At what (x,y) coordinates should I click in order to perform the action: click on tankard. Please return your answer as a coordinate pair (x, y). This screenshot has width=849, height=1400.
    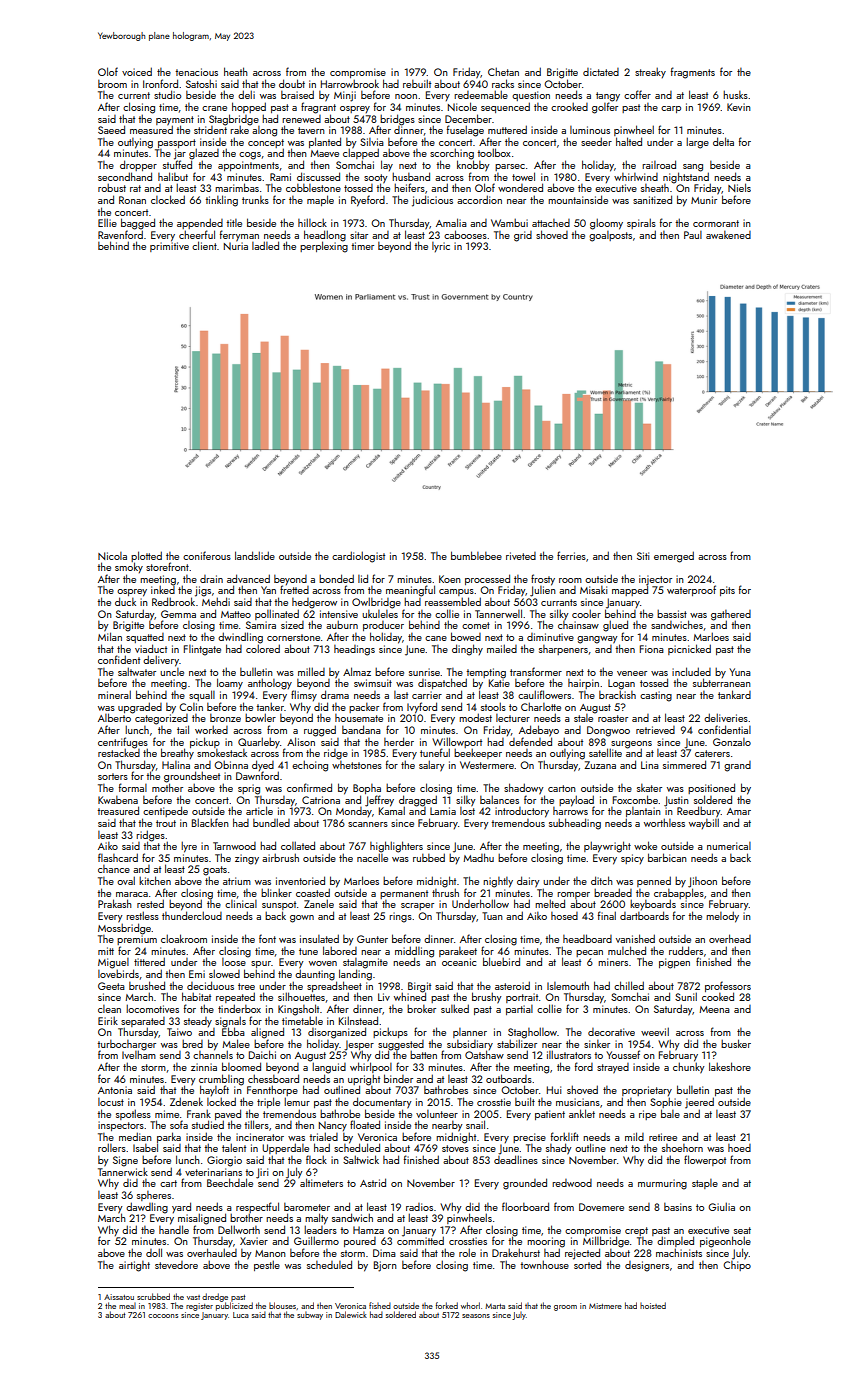
    Looking at the image, I should click on (734, 694).
